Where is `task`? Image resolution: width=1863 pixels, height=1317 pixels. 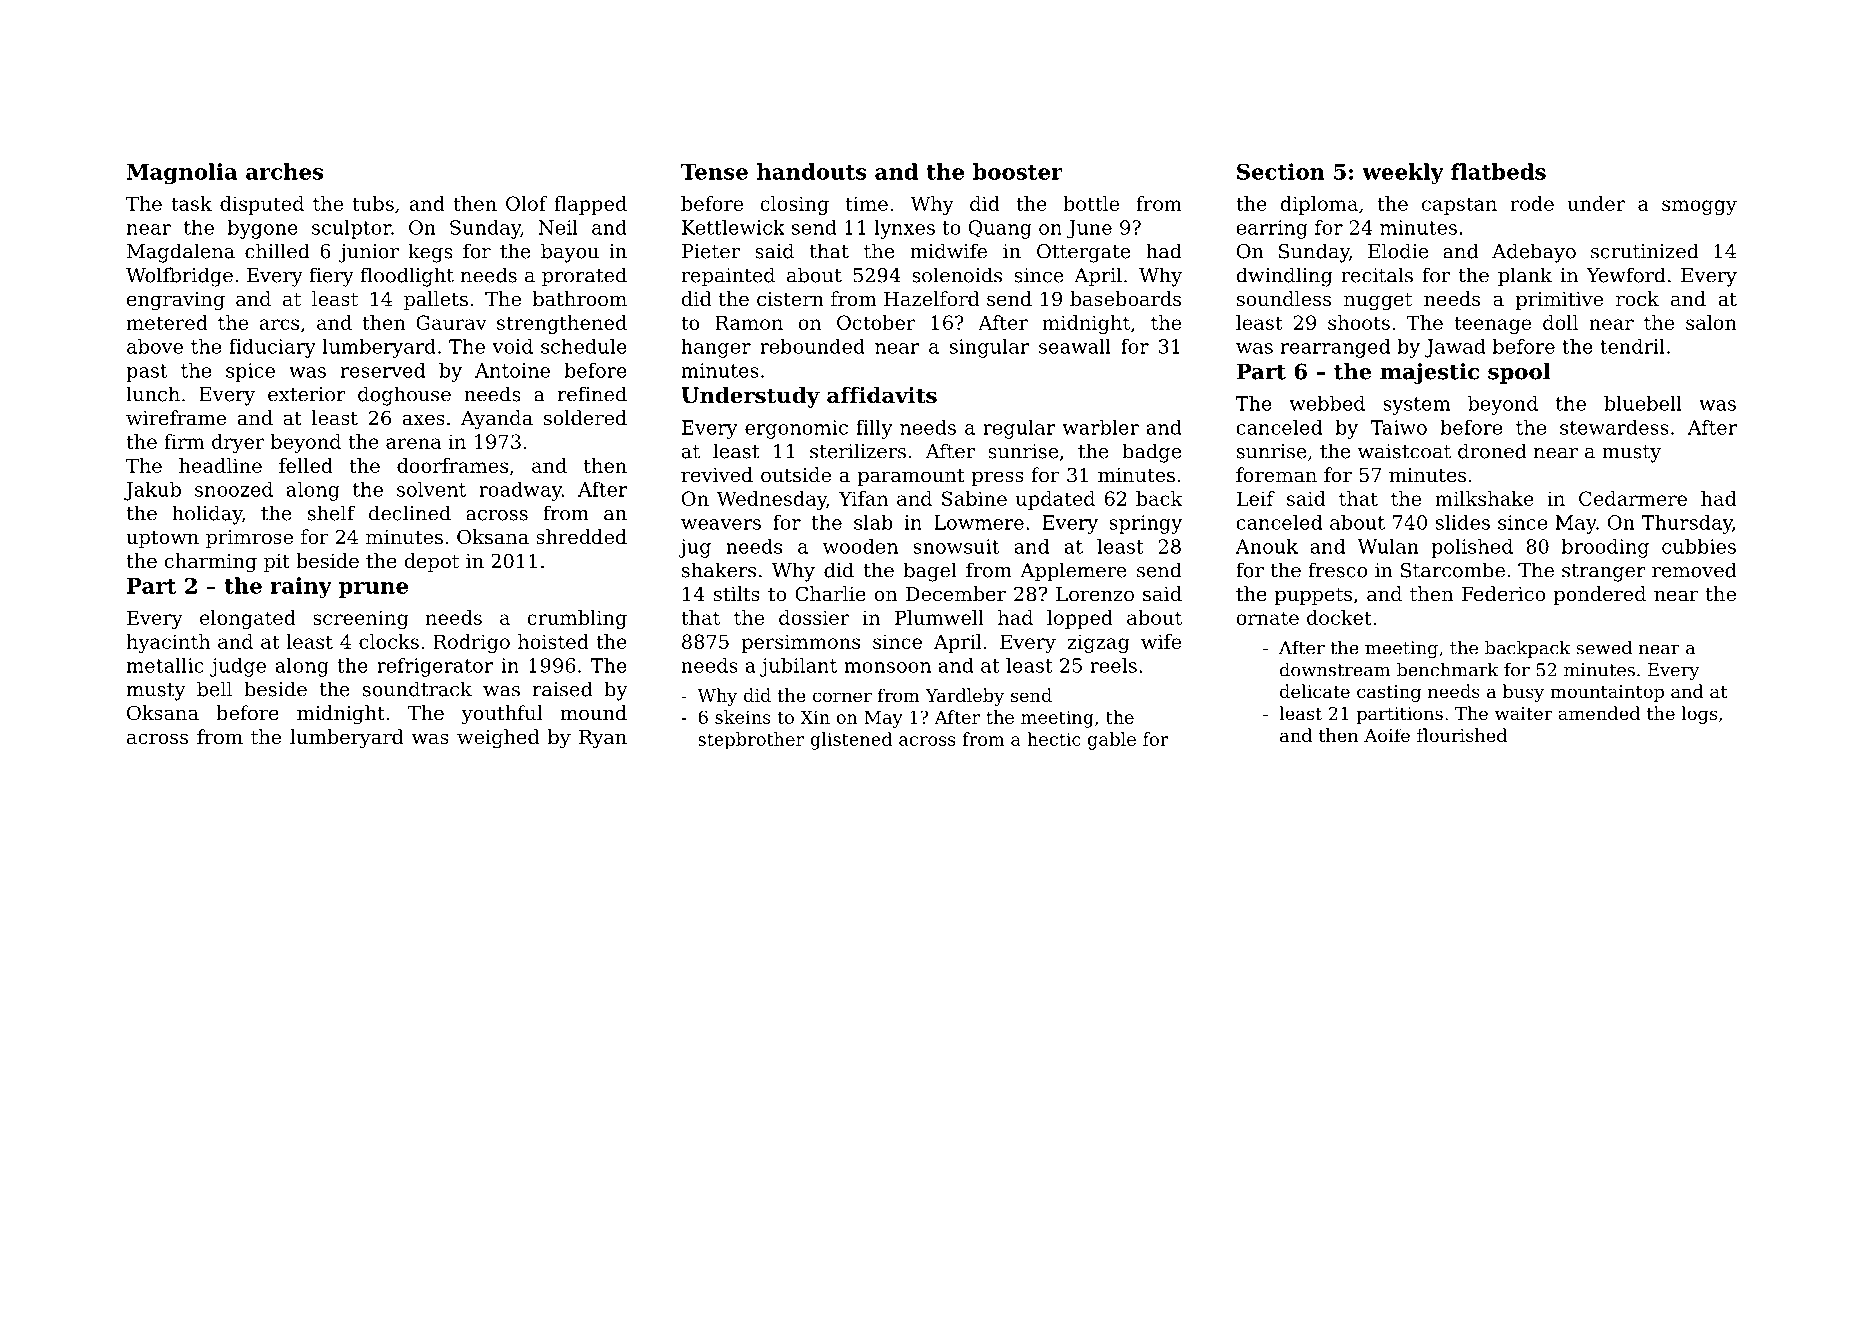 task is located at coordinates (191, 203).
